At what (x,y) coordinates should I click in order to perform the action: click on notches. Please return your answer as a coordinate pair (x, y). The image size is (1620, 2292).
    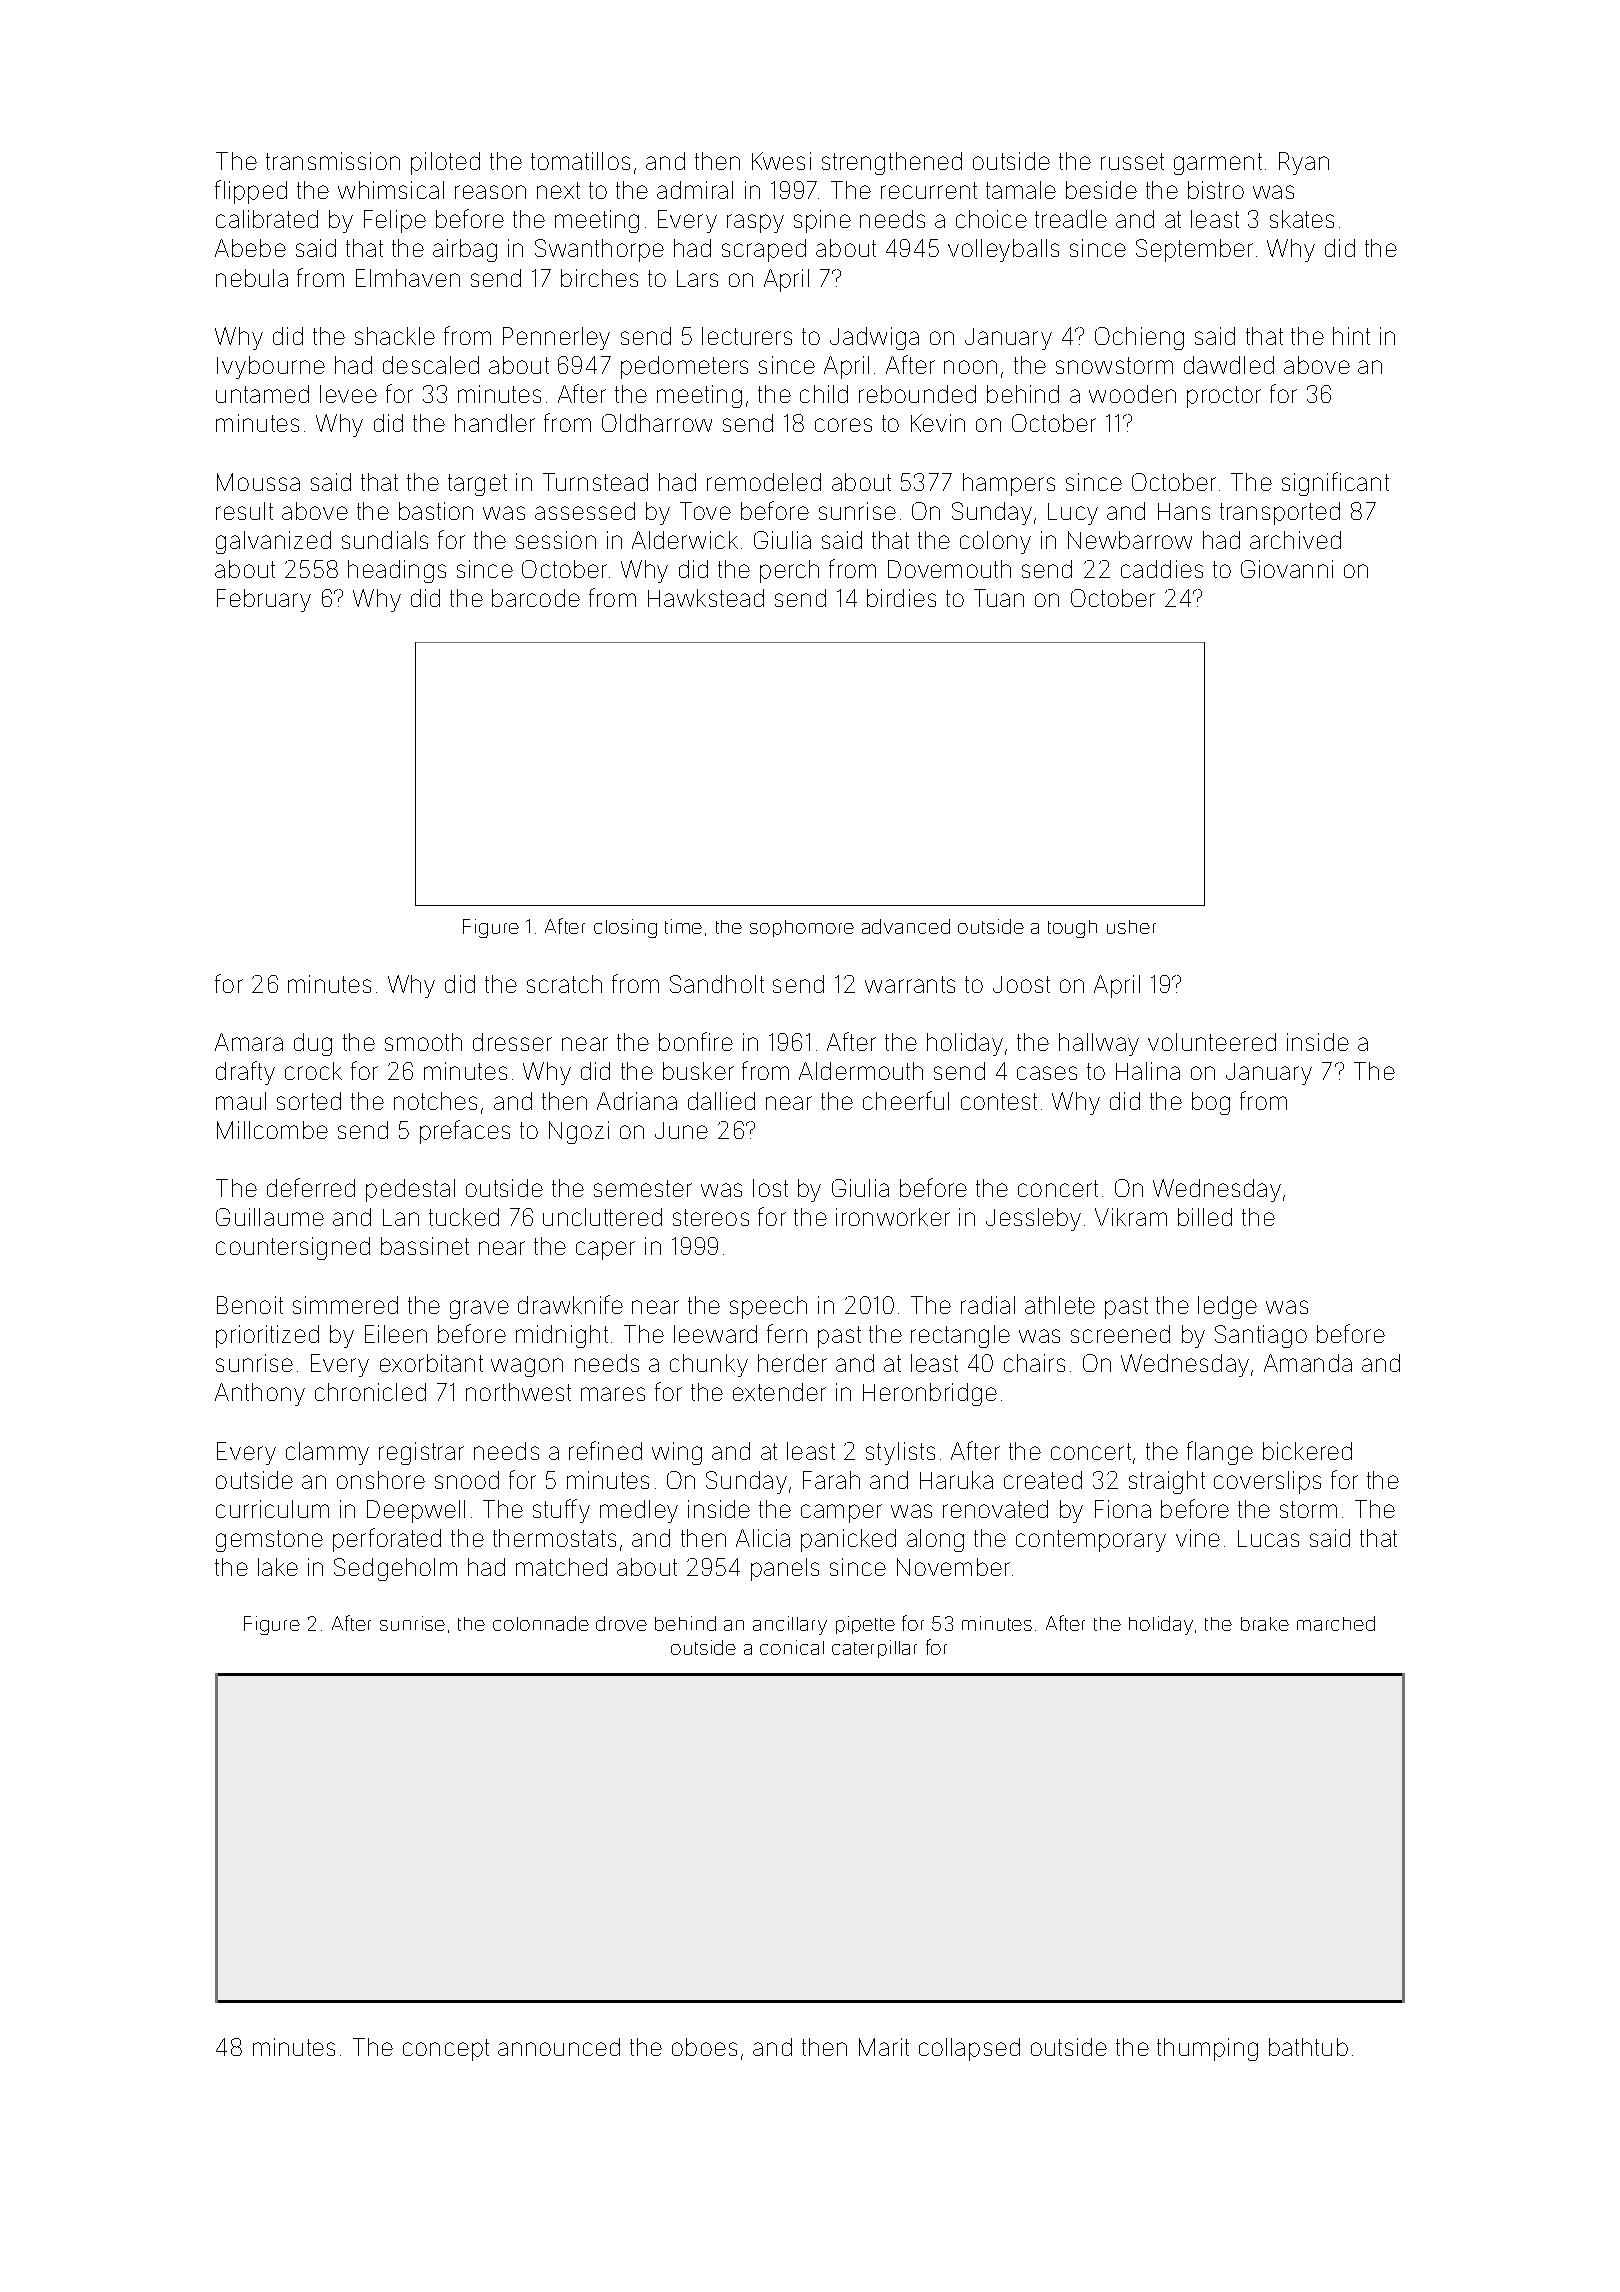
    Looking at the image, I should click on (435, 1101).
